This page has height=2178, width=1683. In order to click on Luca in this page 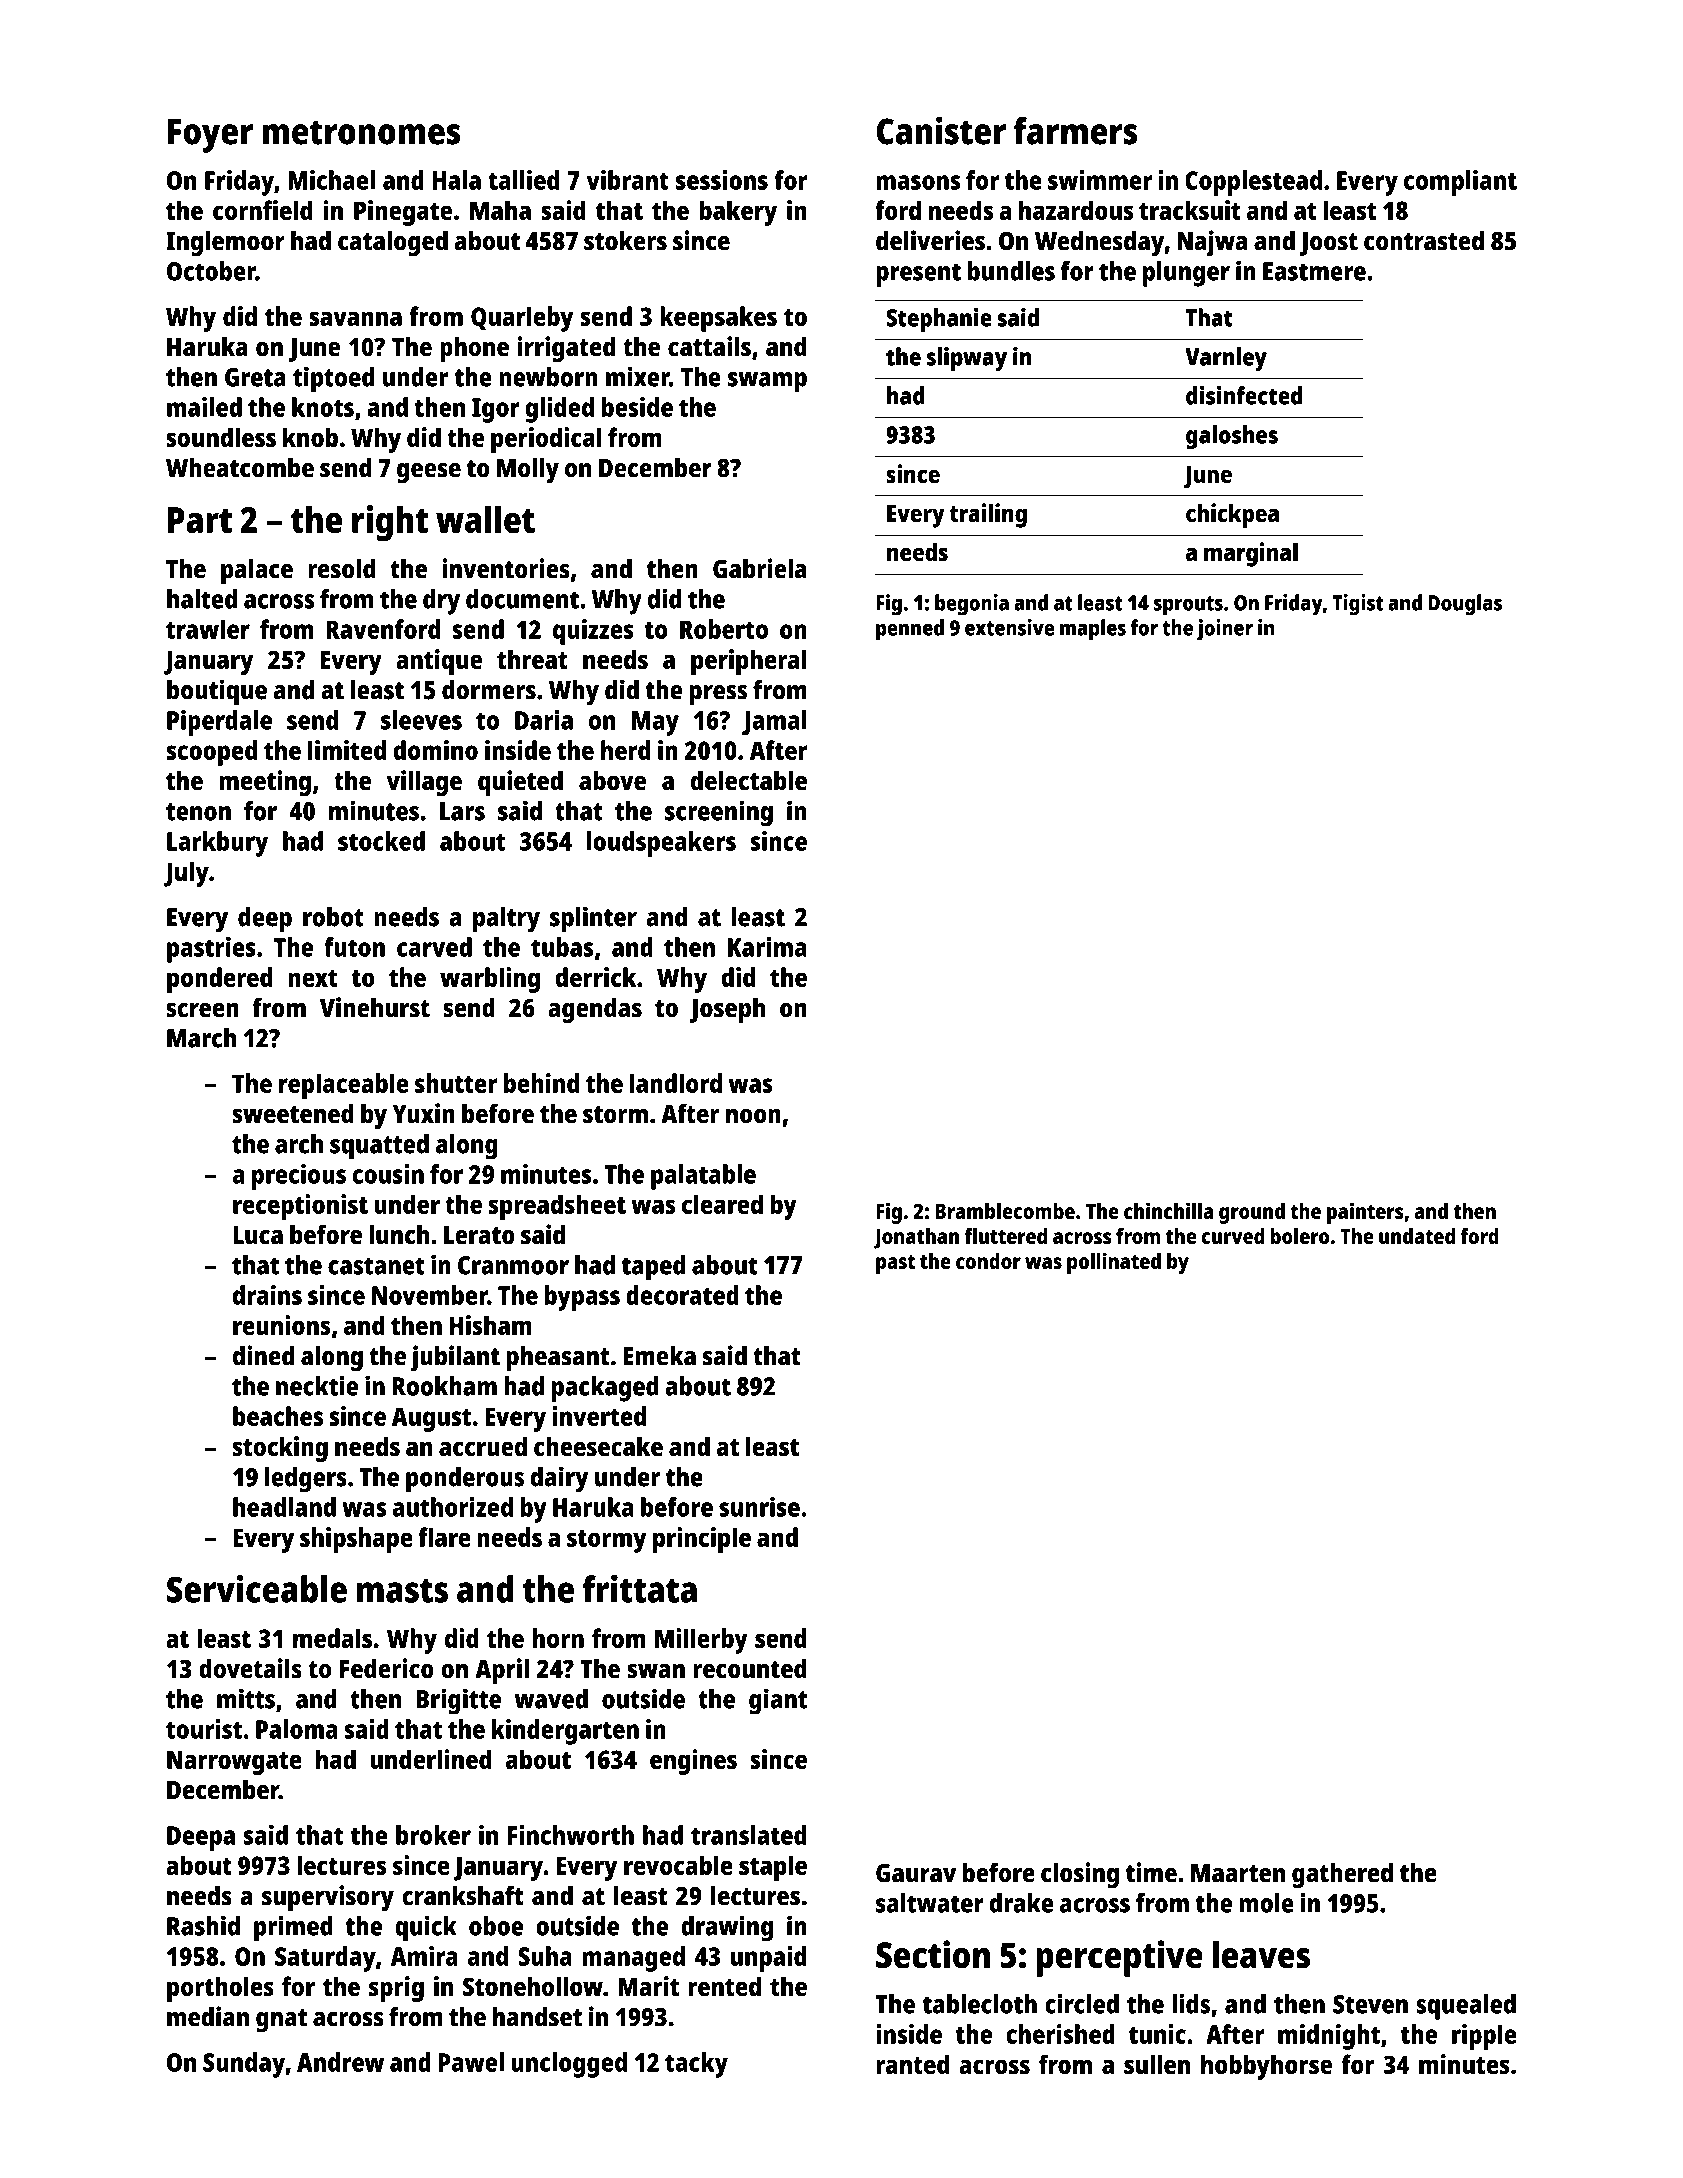, I will do `click(258, 1235)`.
